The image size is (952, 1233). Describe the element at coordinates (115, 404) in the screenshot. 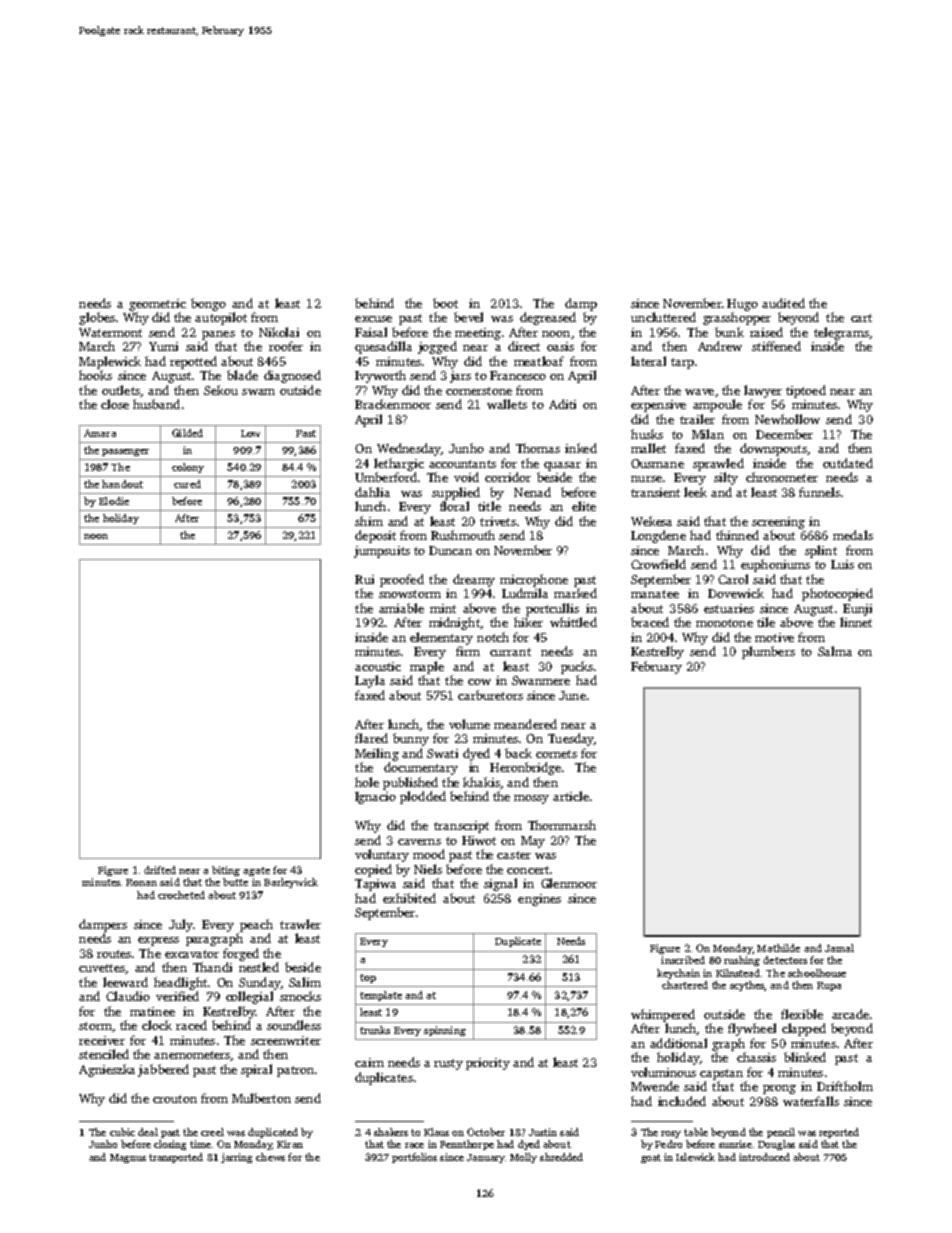

I see `close` at that location.
